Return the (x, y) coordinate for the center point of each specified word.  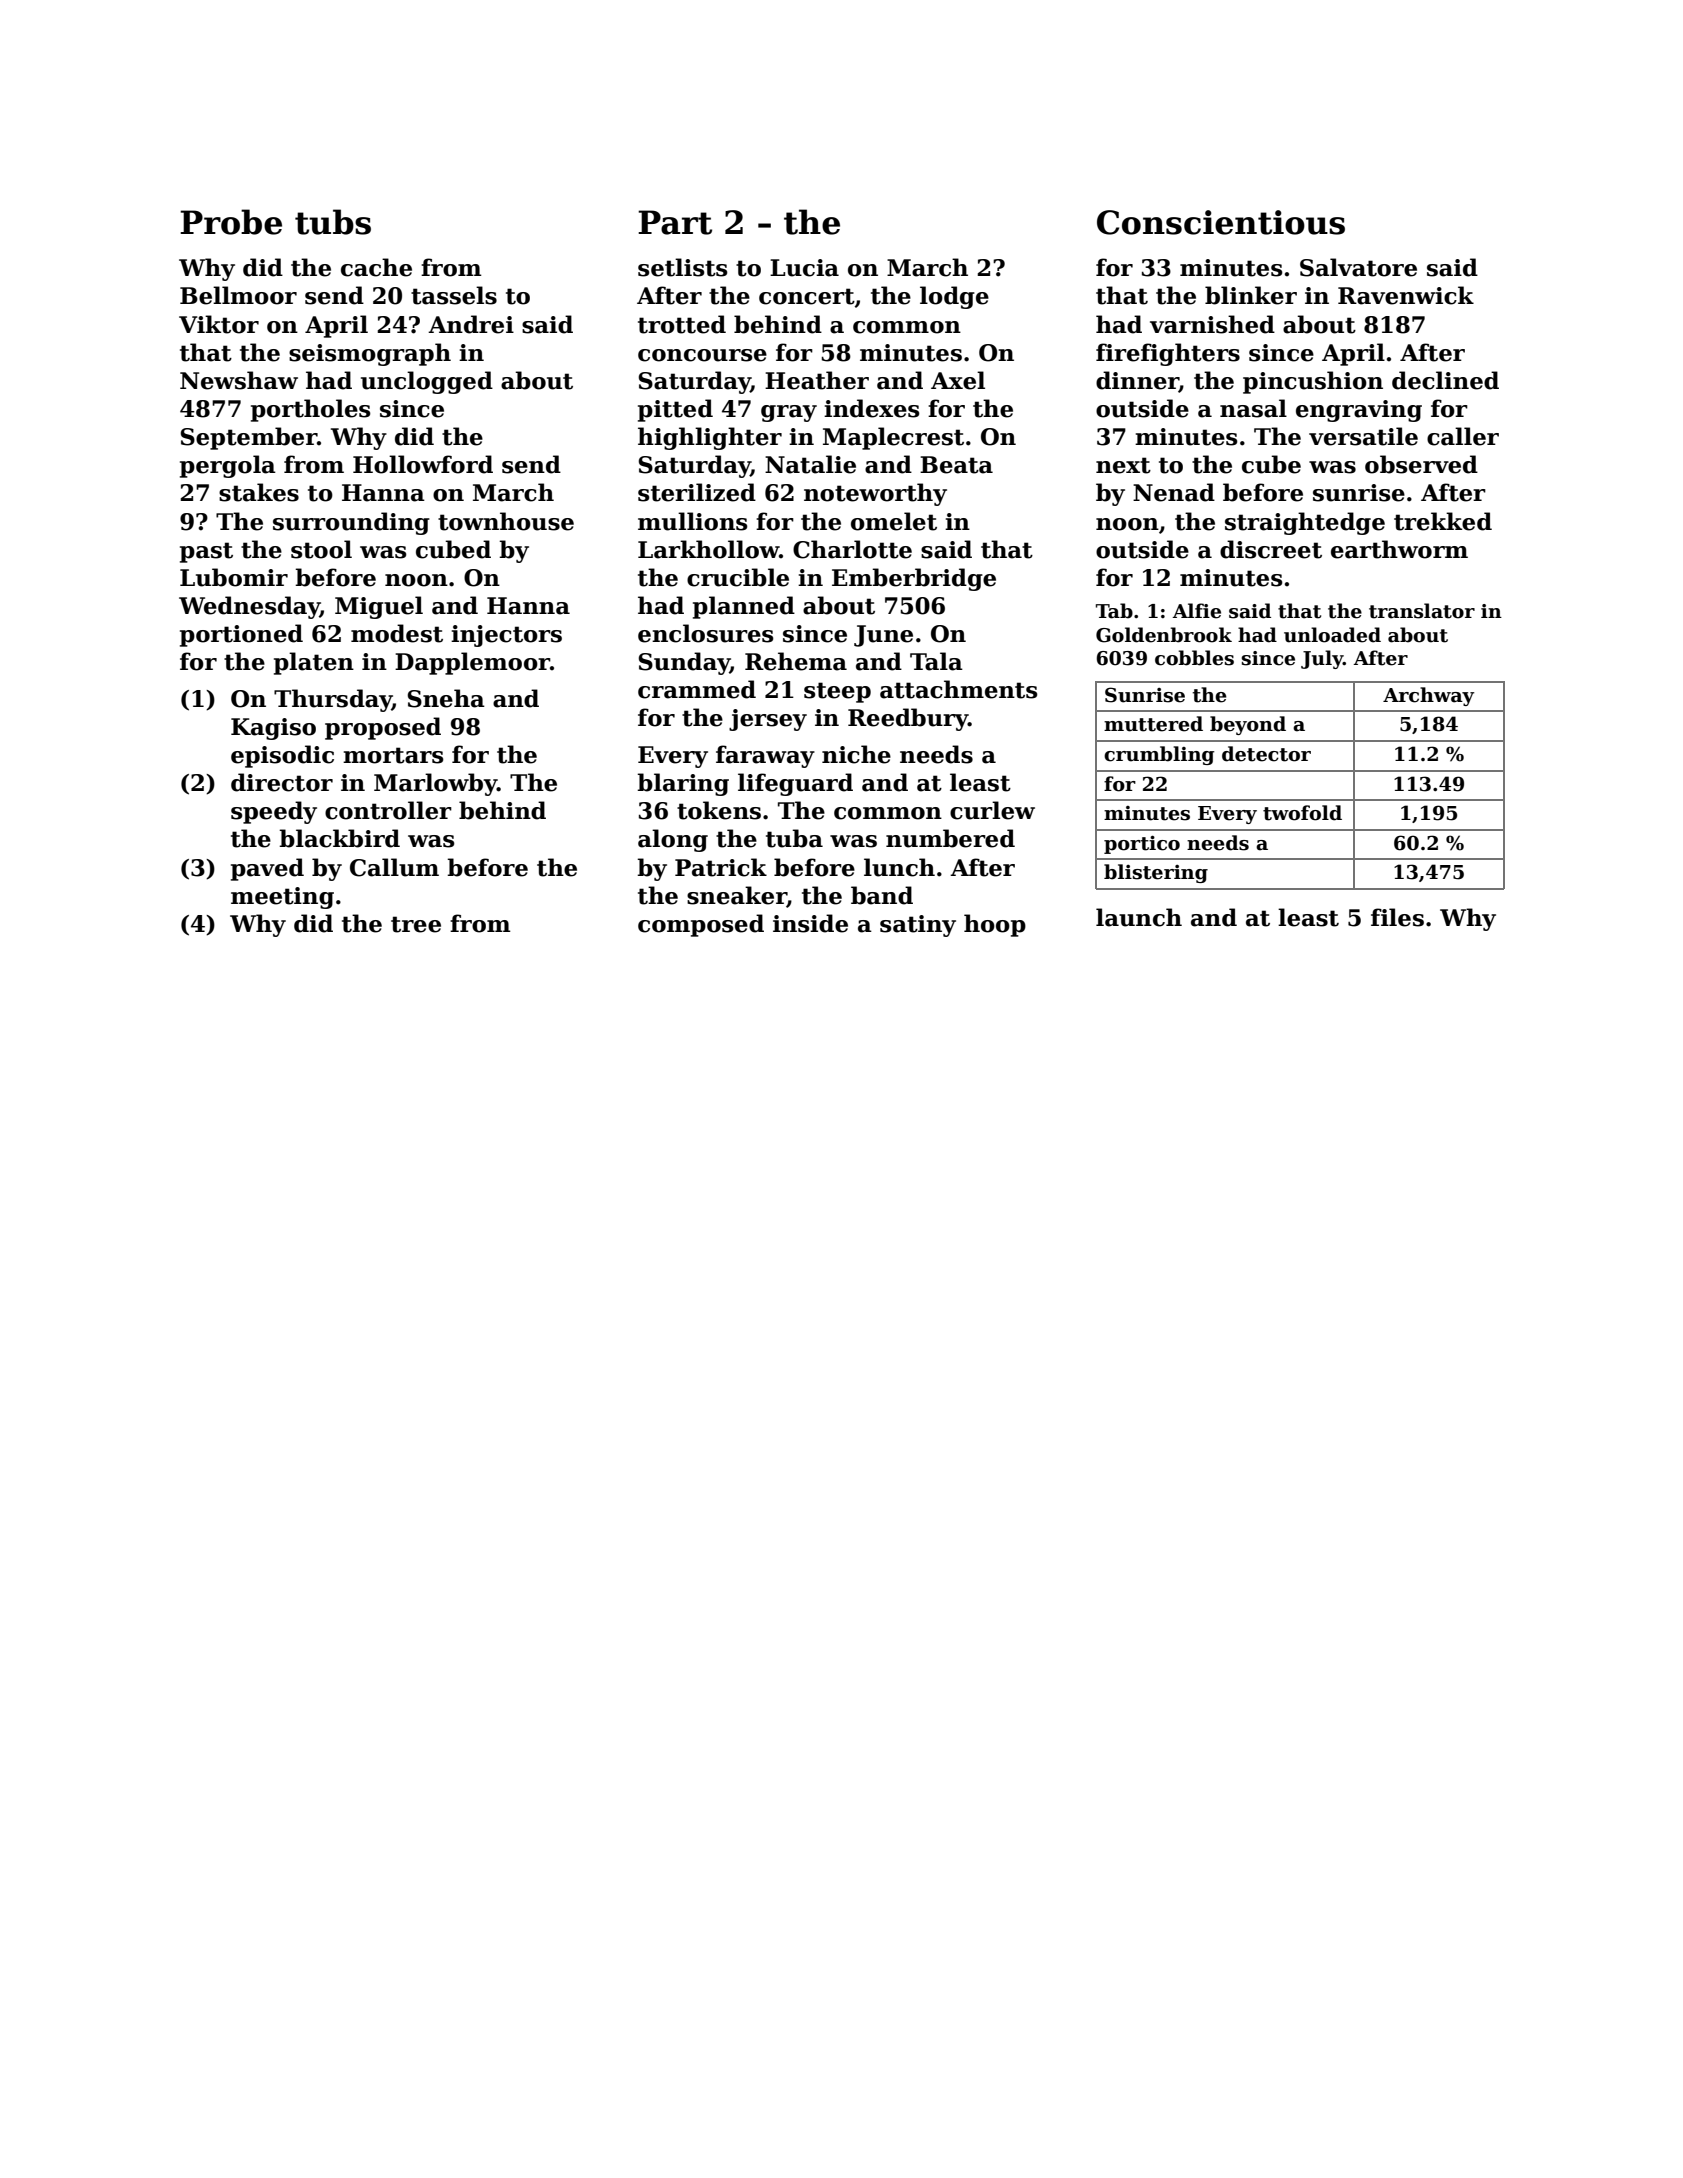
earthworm (1399, 549)
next (1123, 465)
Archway (1428, 696)
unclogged (427, 382)
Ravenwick (1406, 295)
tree (416, 924)
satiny (918, 926)
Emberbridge (914, 579)
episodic (282, 756)
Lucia (804, 268)
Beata (956, 465)
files (1397, 917)
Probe (231, 222)
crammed (697, 689)
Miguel (379, 607)
